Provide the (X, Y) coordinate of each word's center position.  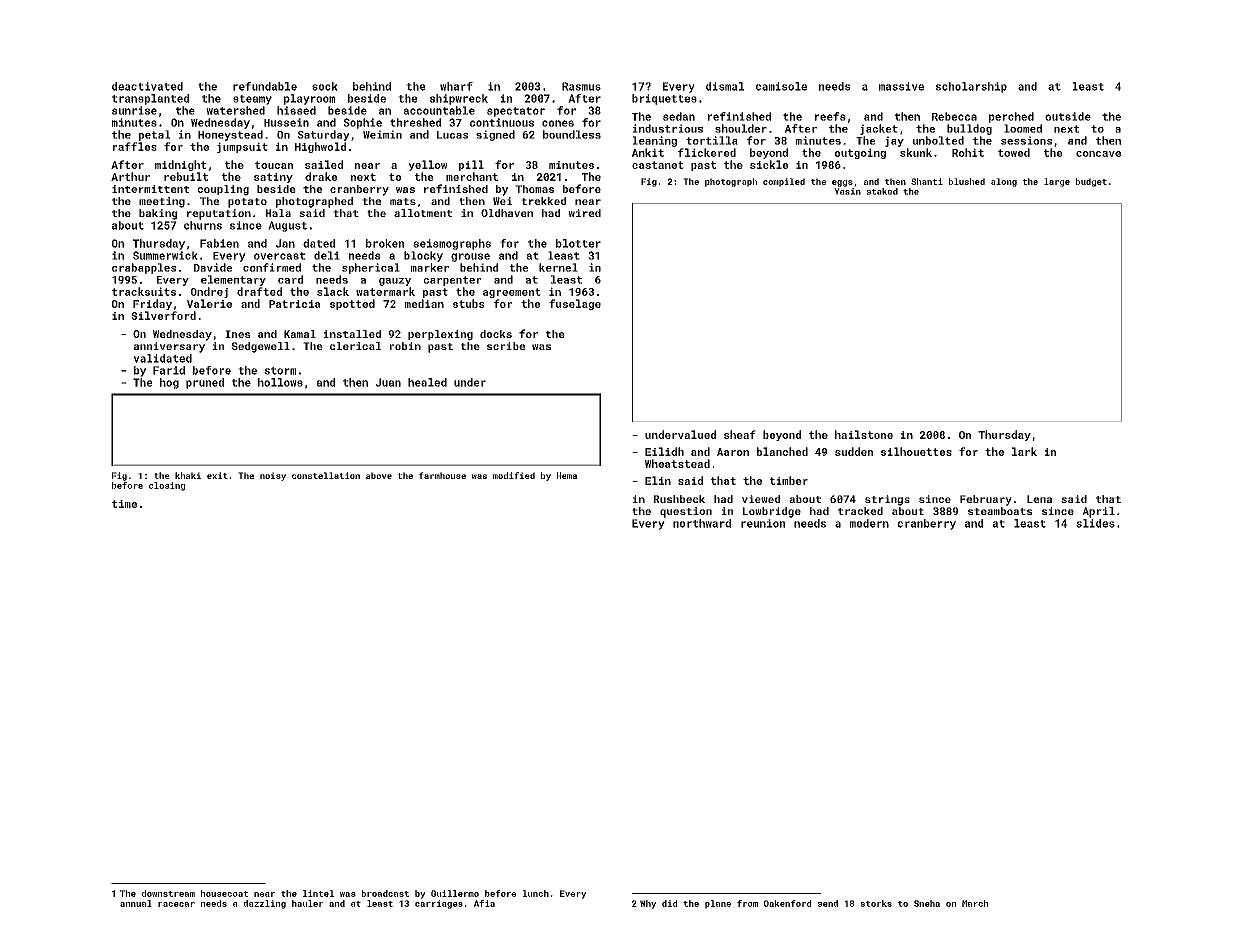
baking (158, 214)
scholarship (971, 87)
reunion (763, 523)
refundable (265, 86)
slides (1095, 523)
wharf (456, 86)
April (1098, 512)
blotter (578, 243)
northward (702, 523)
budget (1091, 182)
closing (167, 486)
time (124, 504)
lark (1024, 451)
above (379, 475)
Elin (658, 480)
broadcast (385, 893)
